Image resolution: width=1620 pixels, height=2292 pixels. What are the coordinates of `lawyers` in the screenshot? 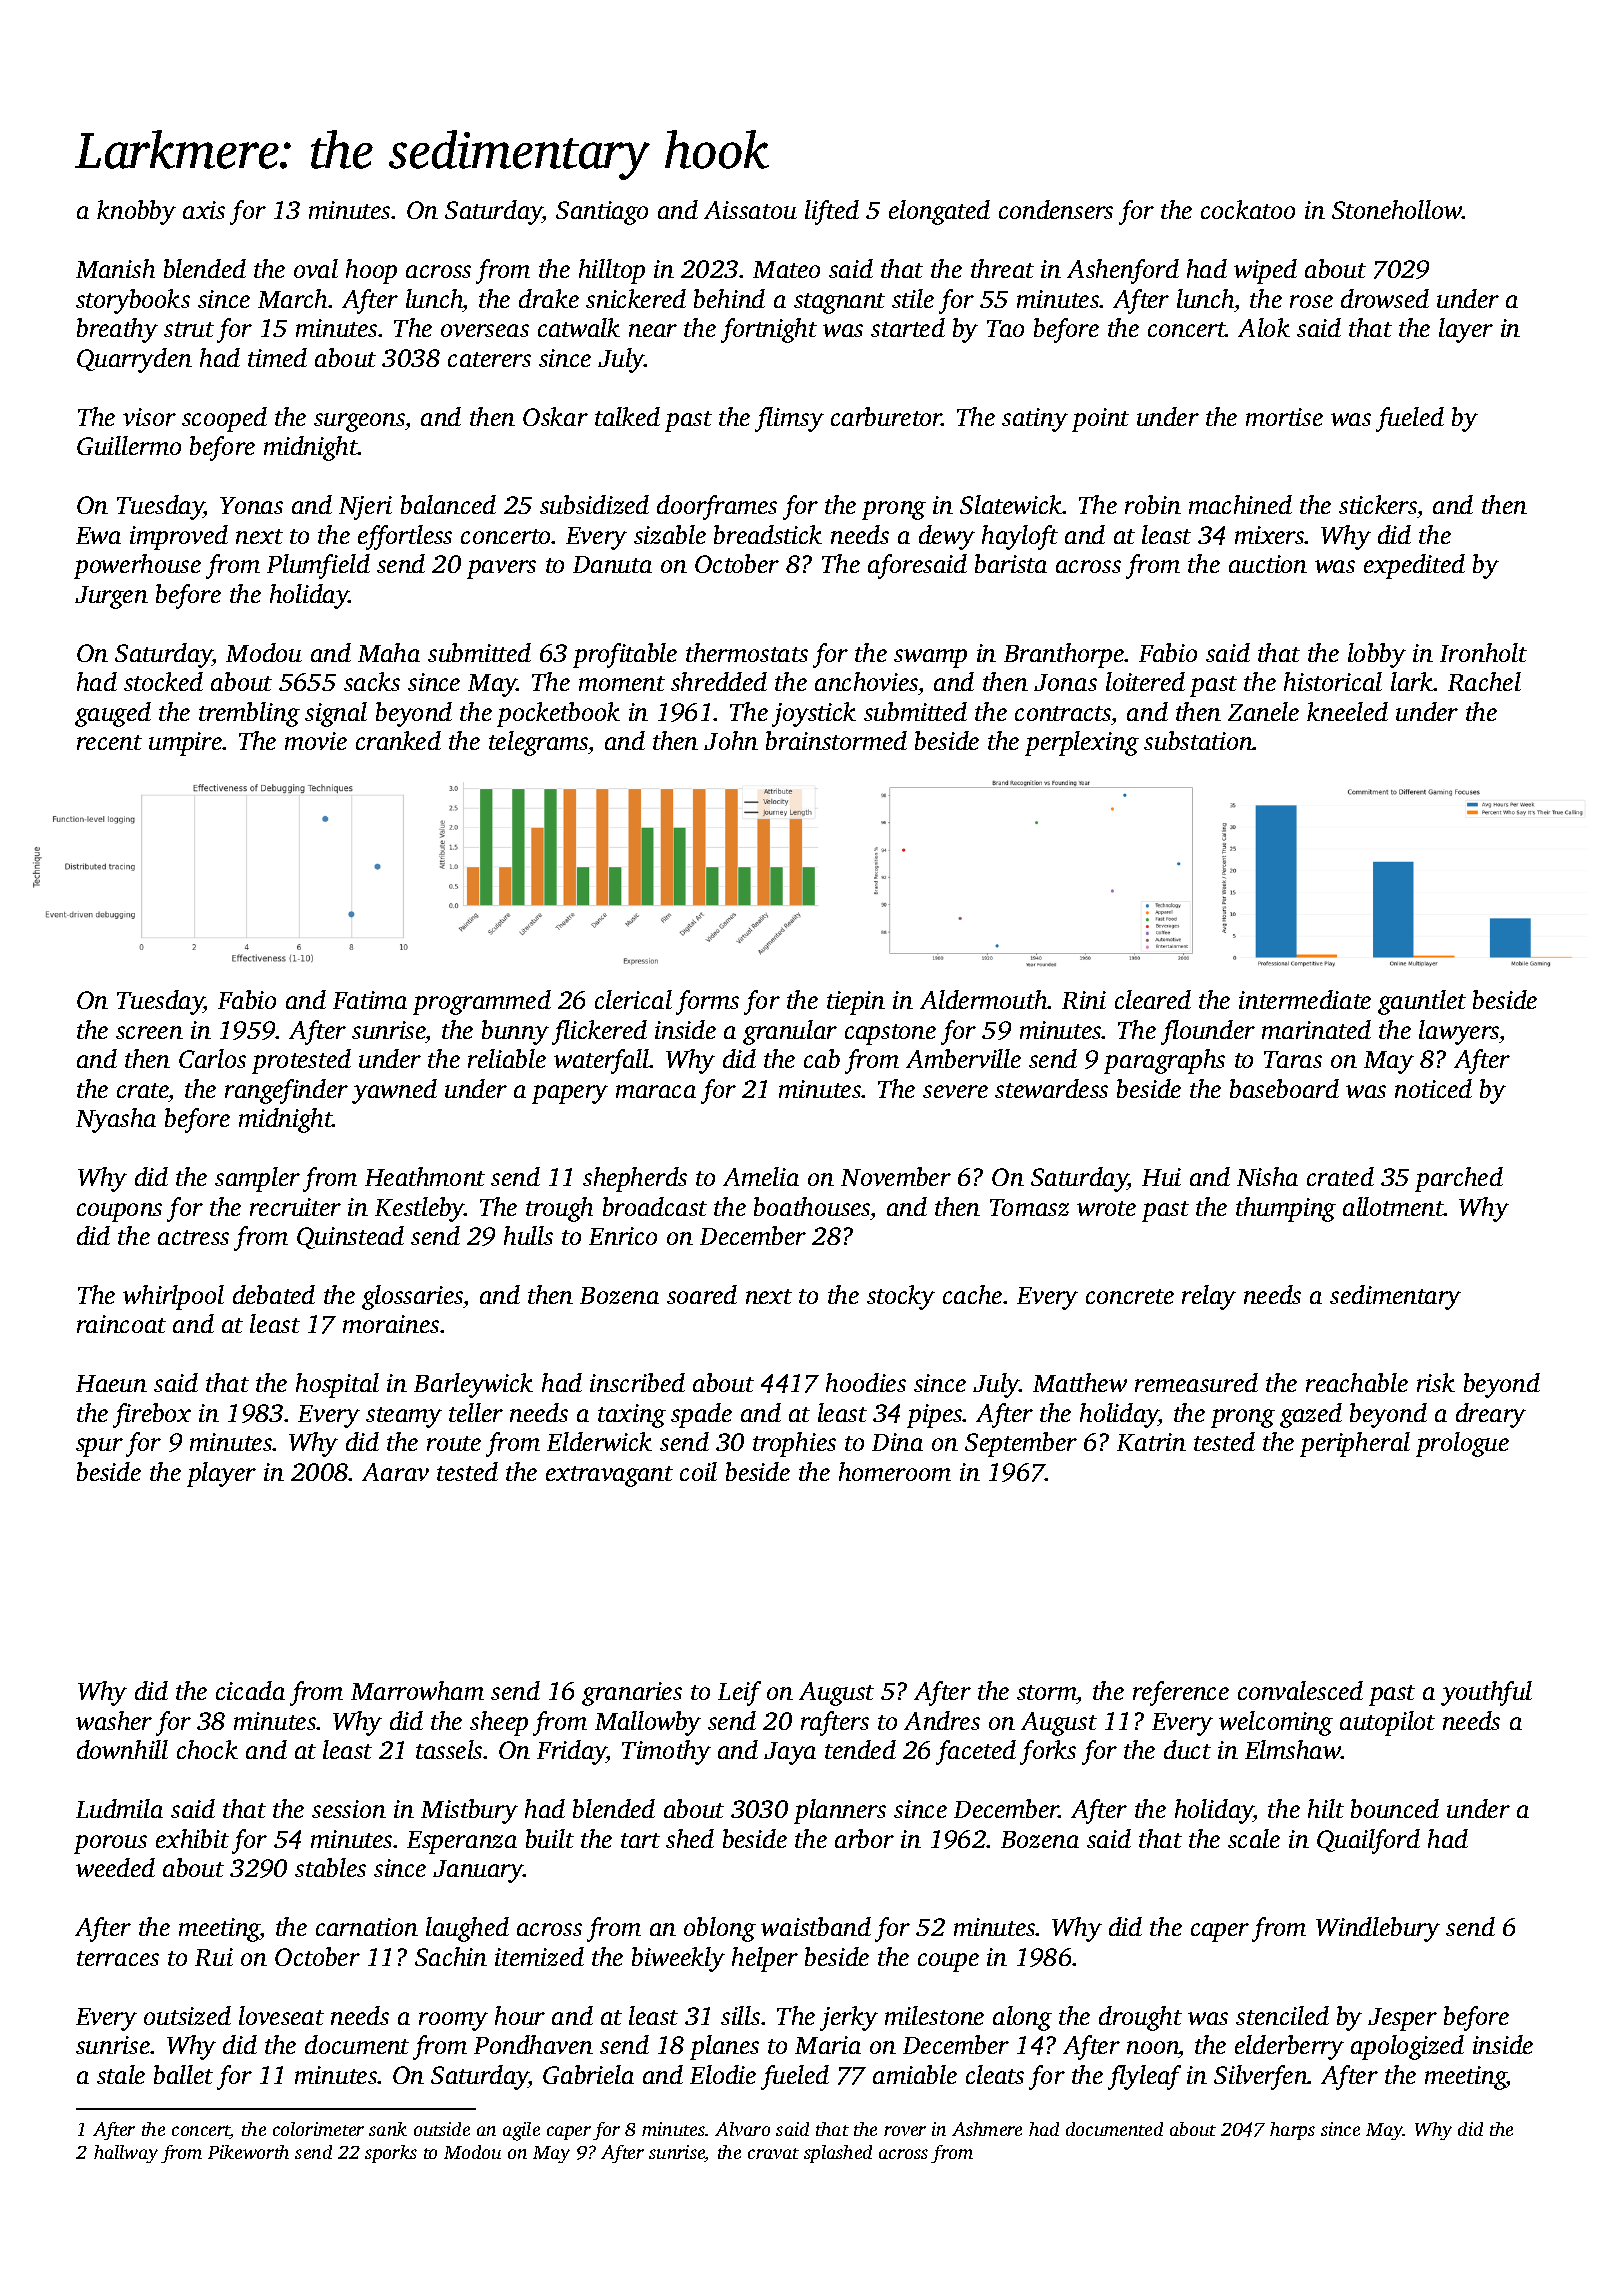 It's located at (1459, 1032).
